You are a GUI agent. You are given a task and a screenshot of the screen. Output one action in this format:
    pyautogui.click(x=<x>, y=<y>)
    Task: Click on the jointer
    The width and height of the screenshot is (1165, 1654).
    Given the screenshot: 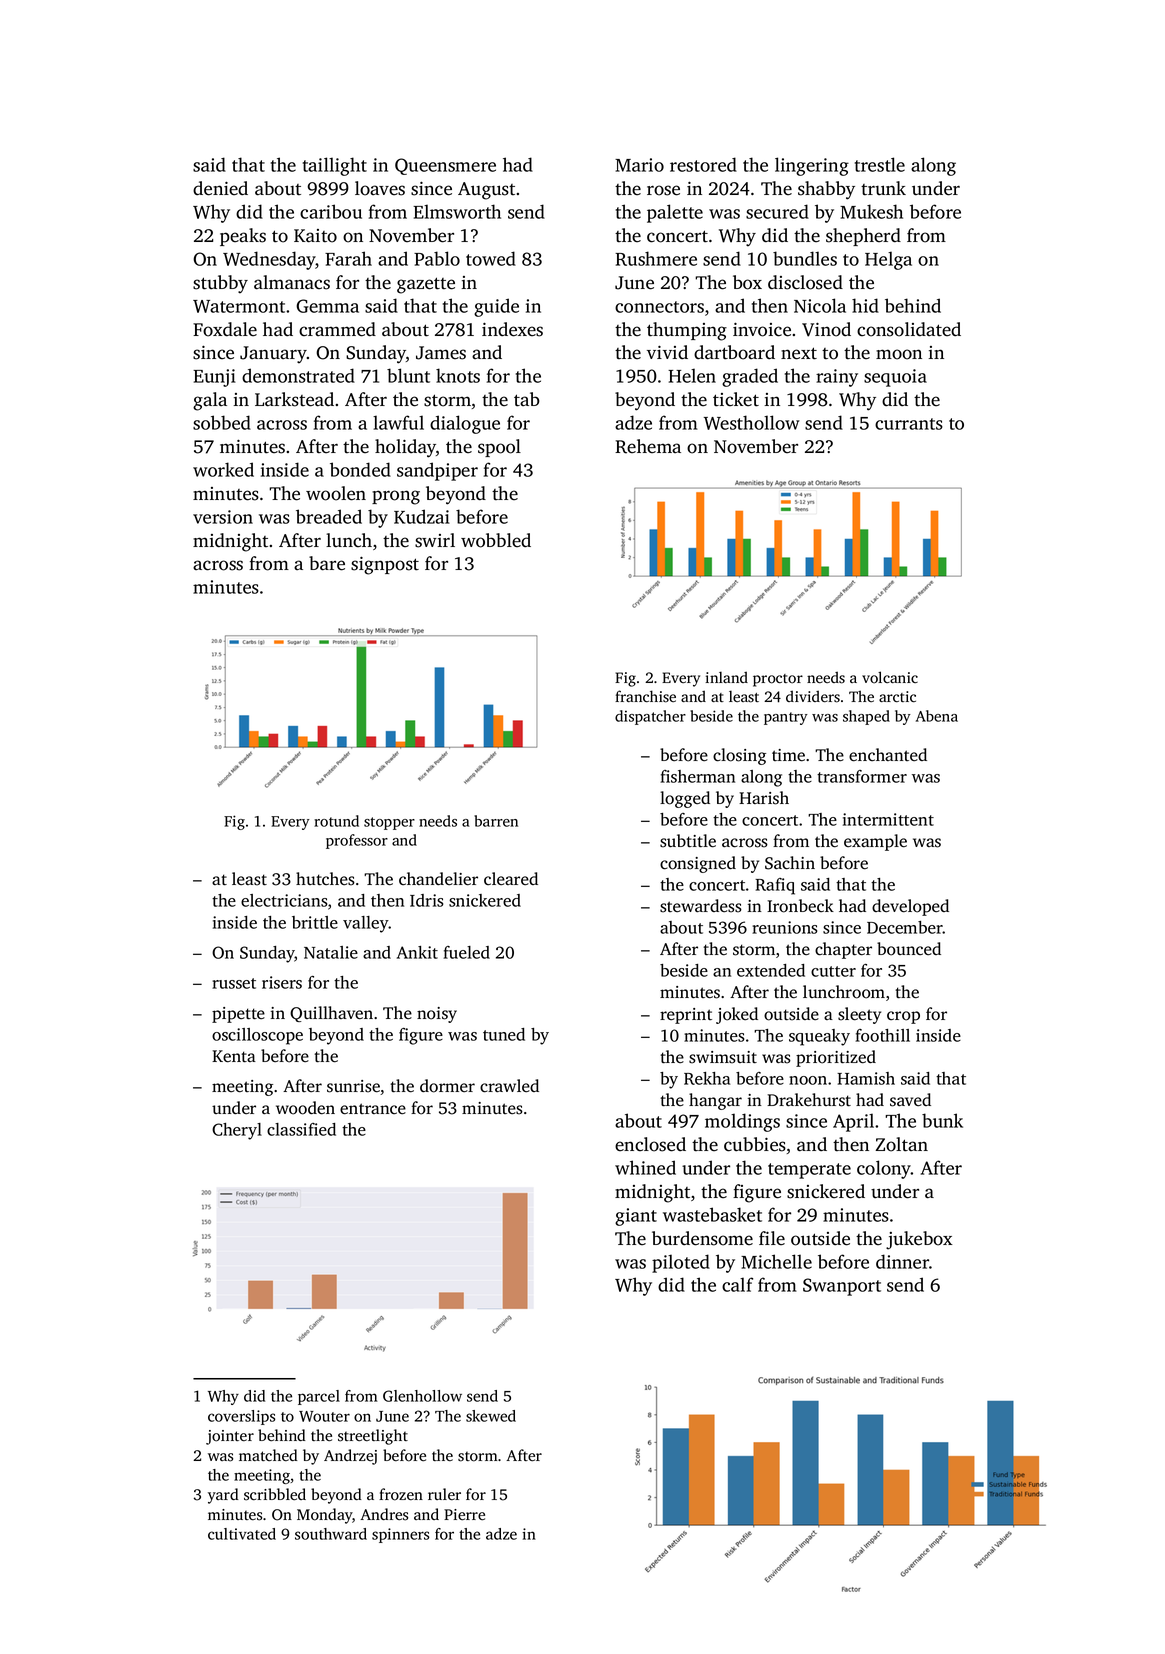 What is the action you would take?
    pyautogui.click(x=230, y=1437)
